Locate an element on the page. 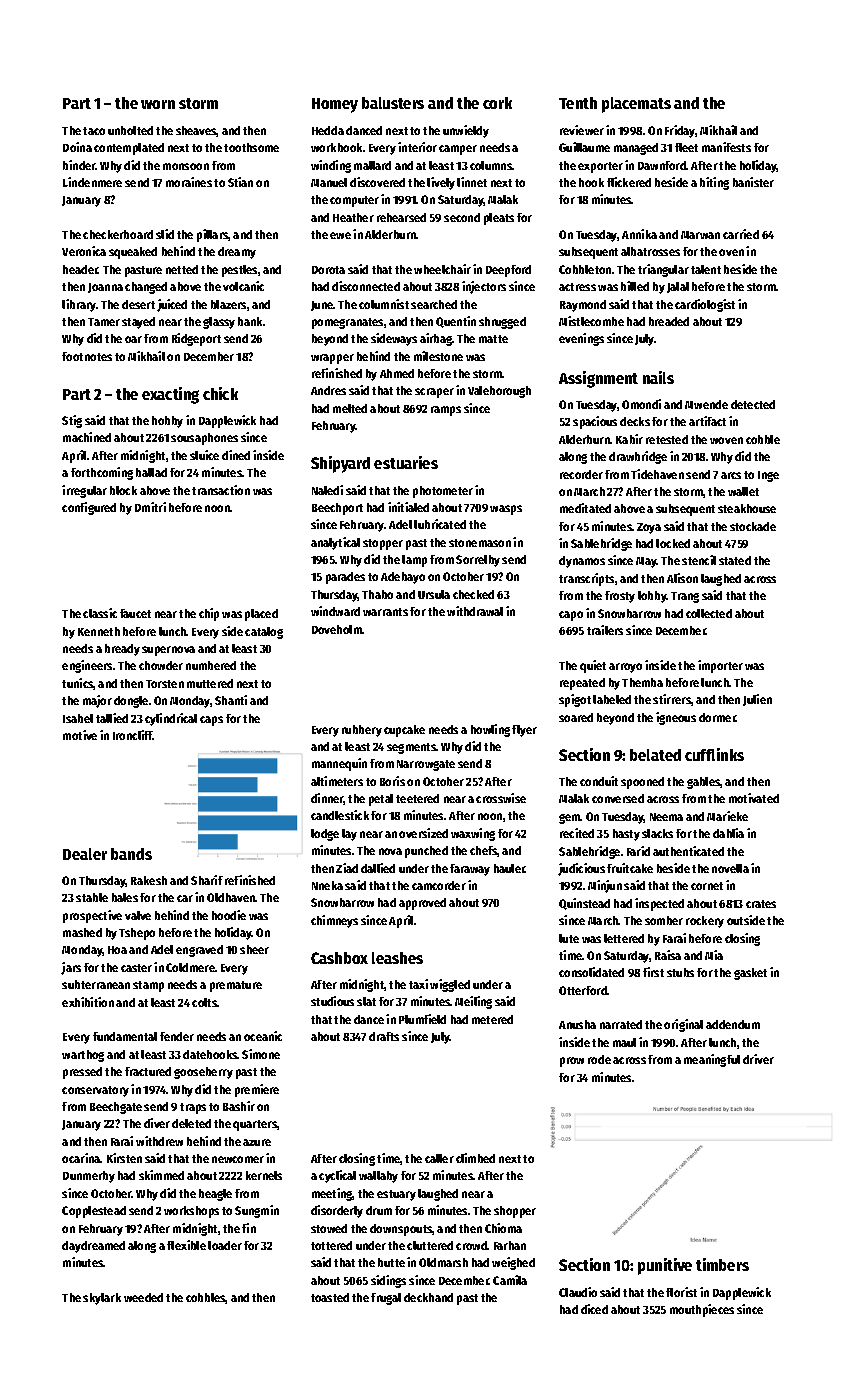  daydreamed is located at coordinates (93, 1247).
